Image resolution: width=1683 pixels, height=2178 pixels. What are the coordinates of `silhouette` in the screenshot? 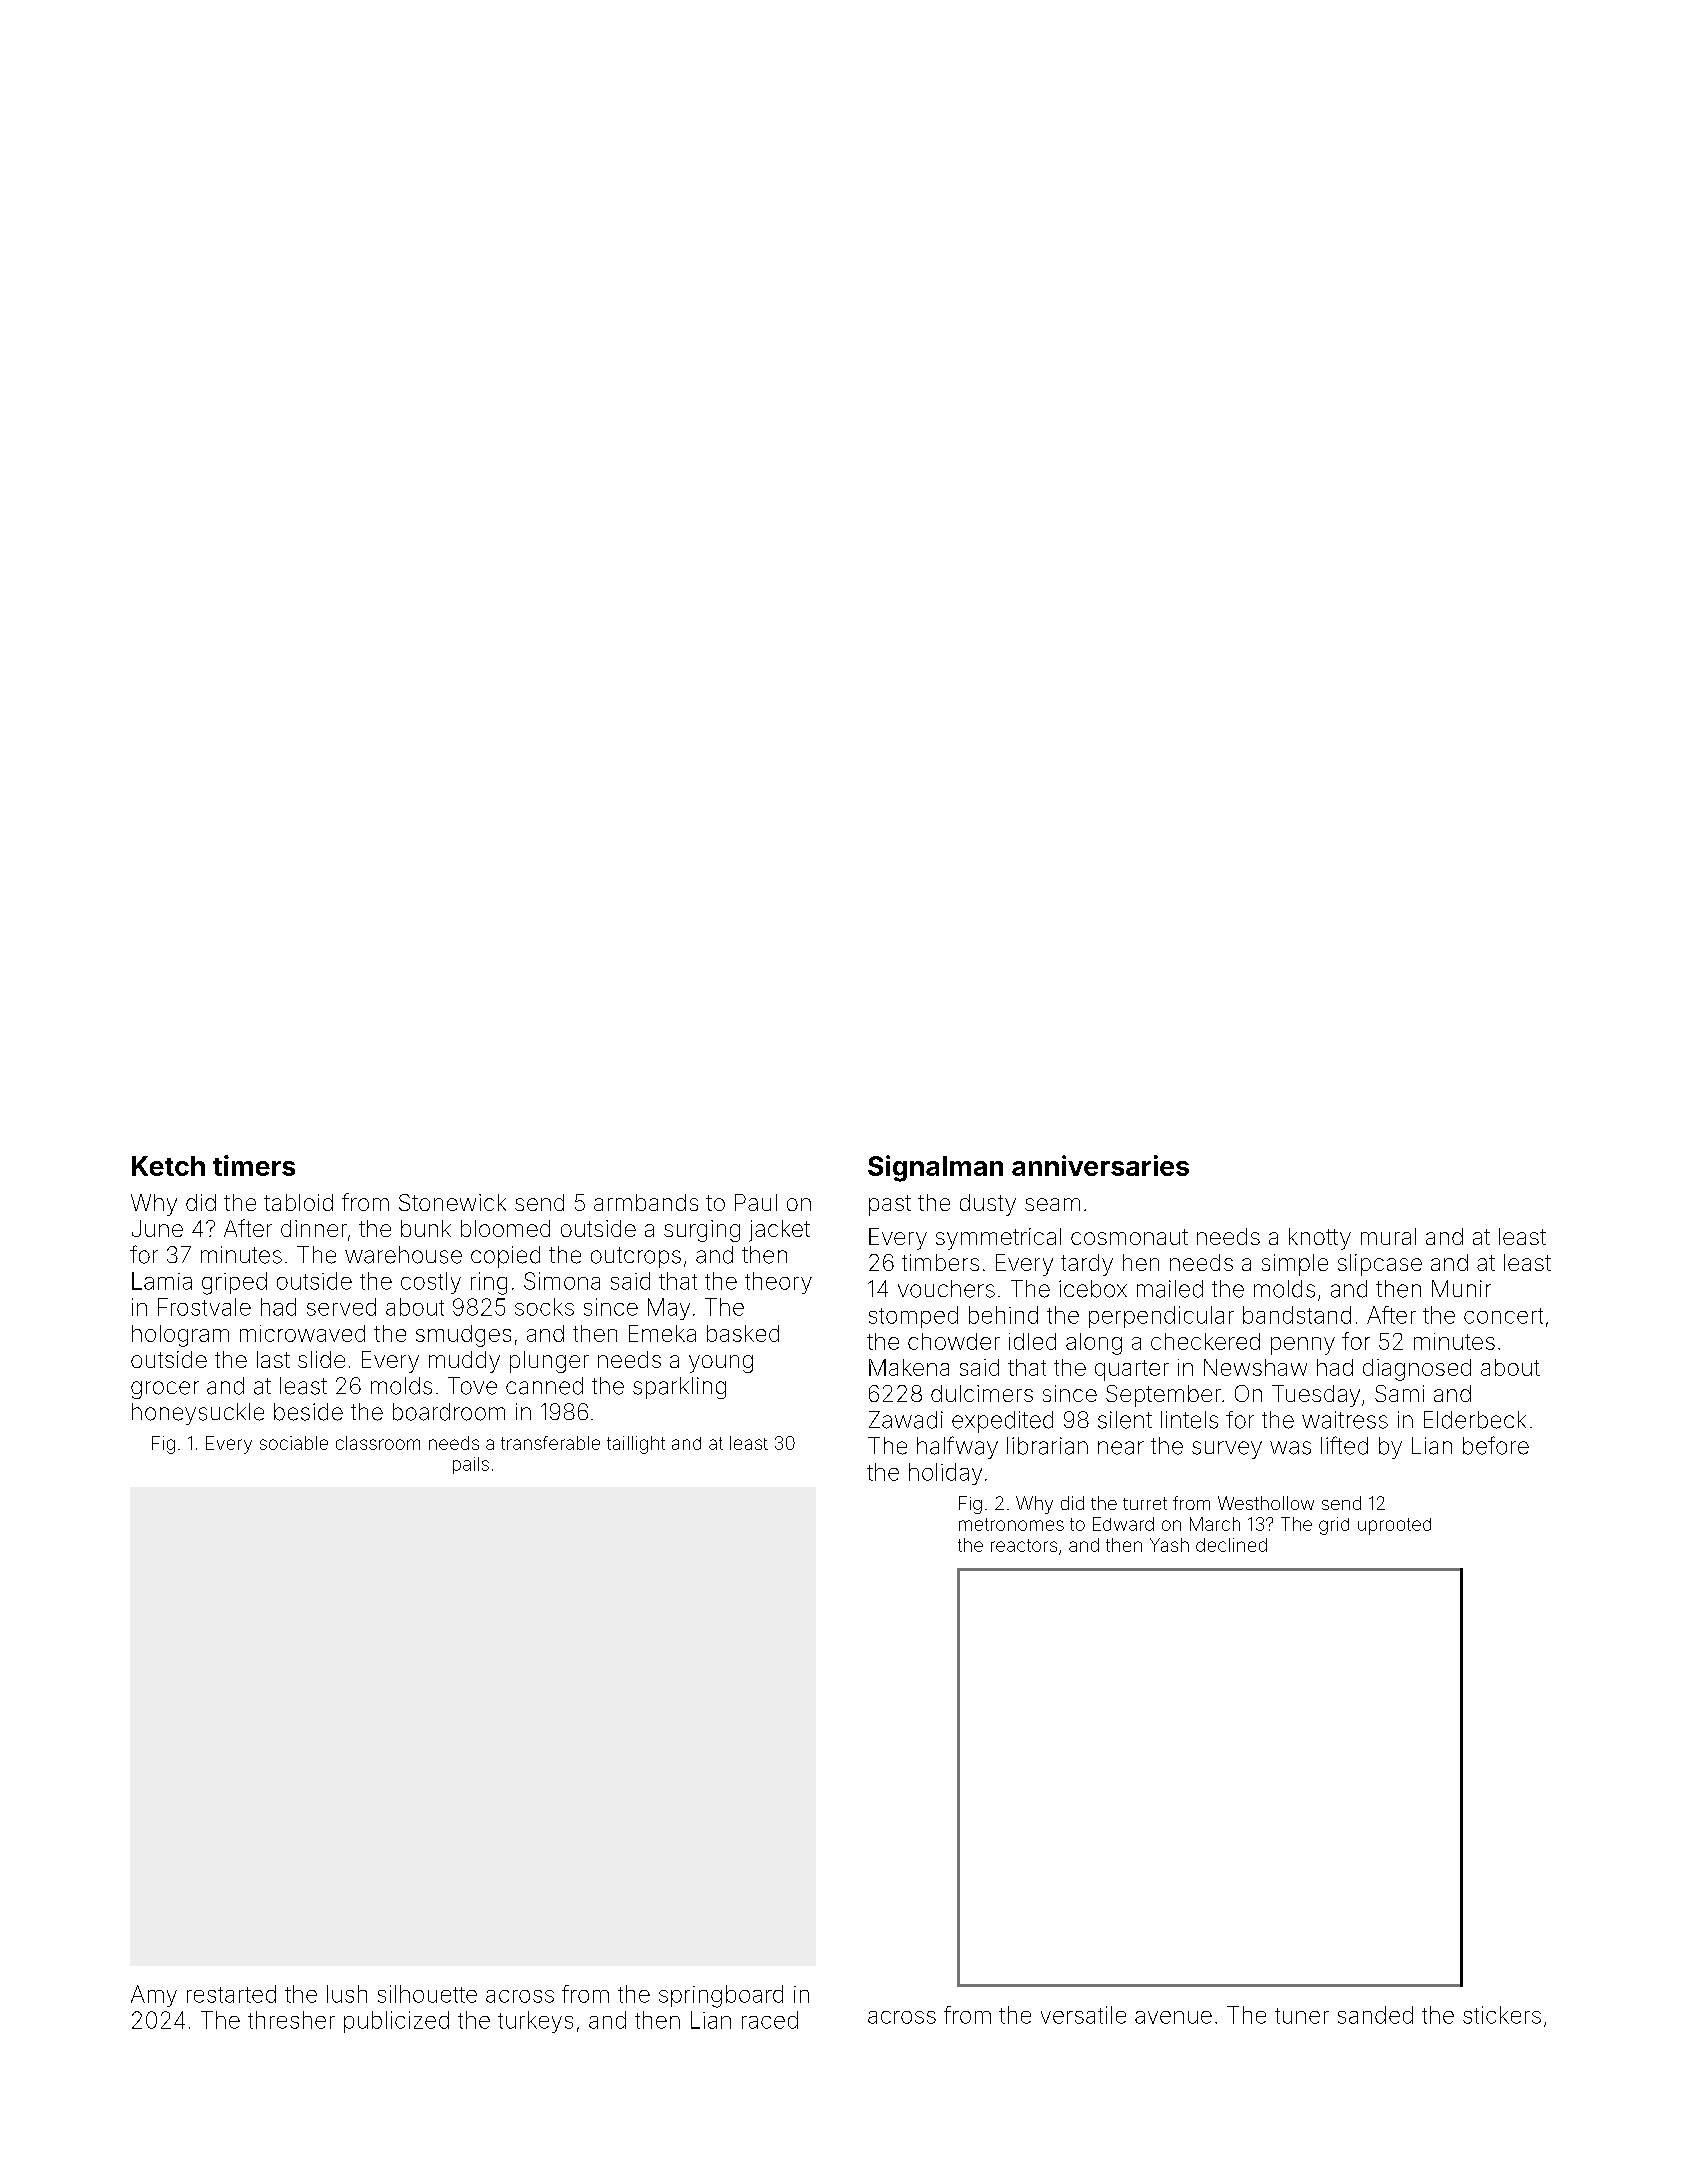 It's located at (427, 1994).
